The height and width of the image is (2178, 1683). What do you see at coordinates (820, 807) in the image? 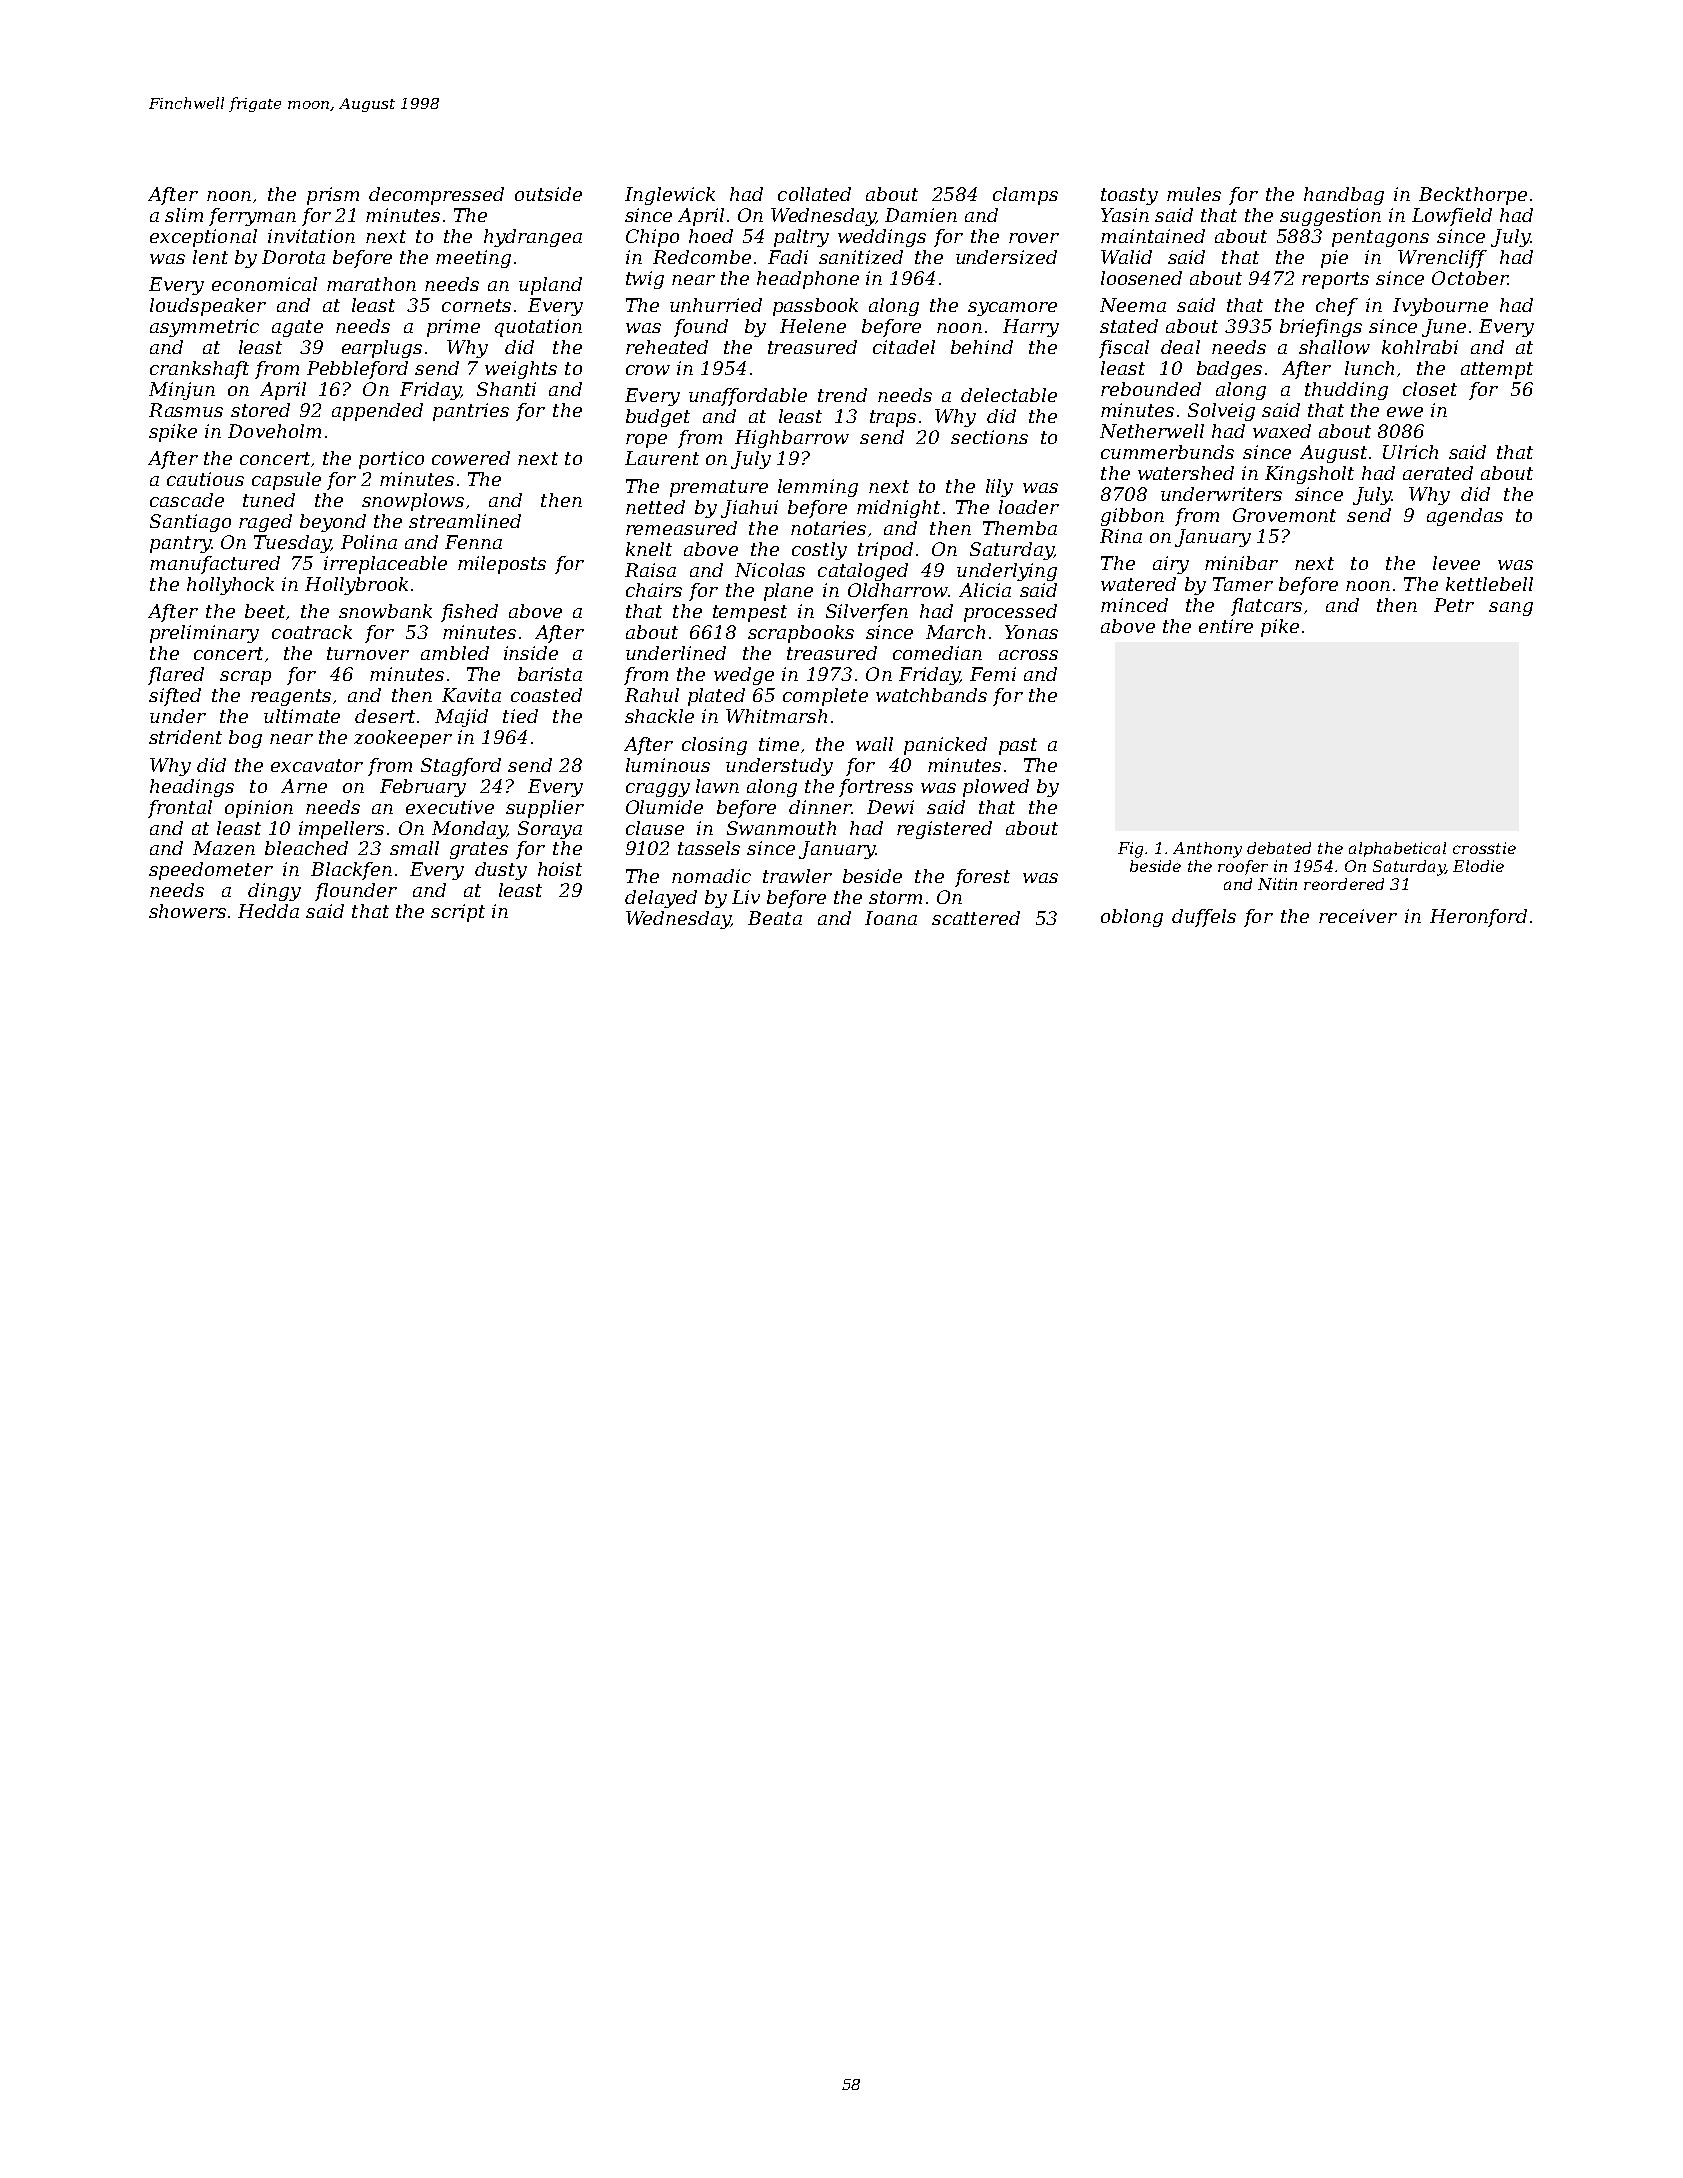
I see `dinner` at bounding box center [820, 807].
